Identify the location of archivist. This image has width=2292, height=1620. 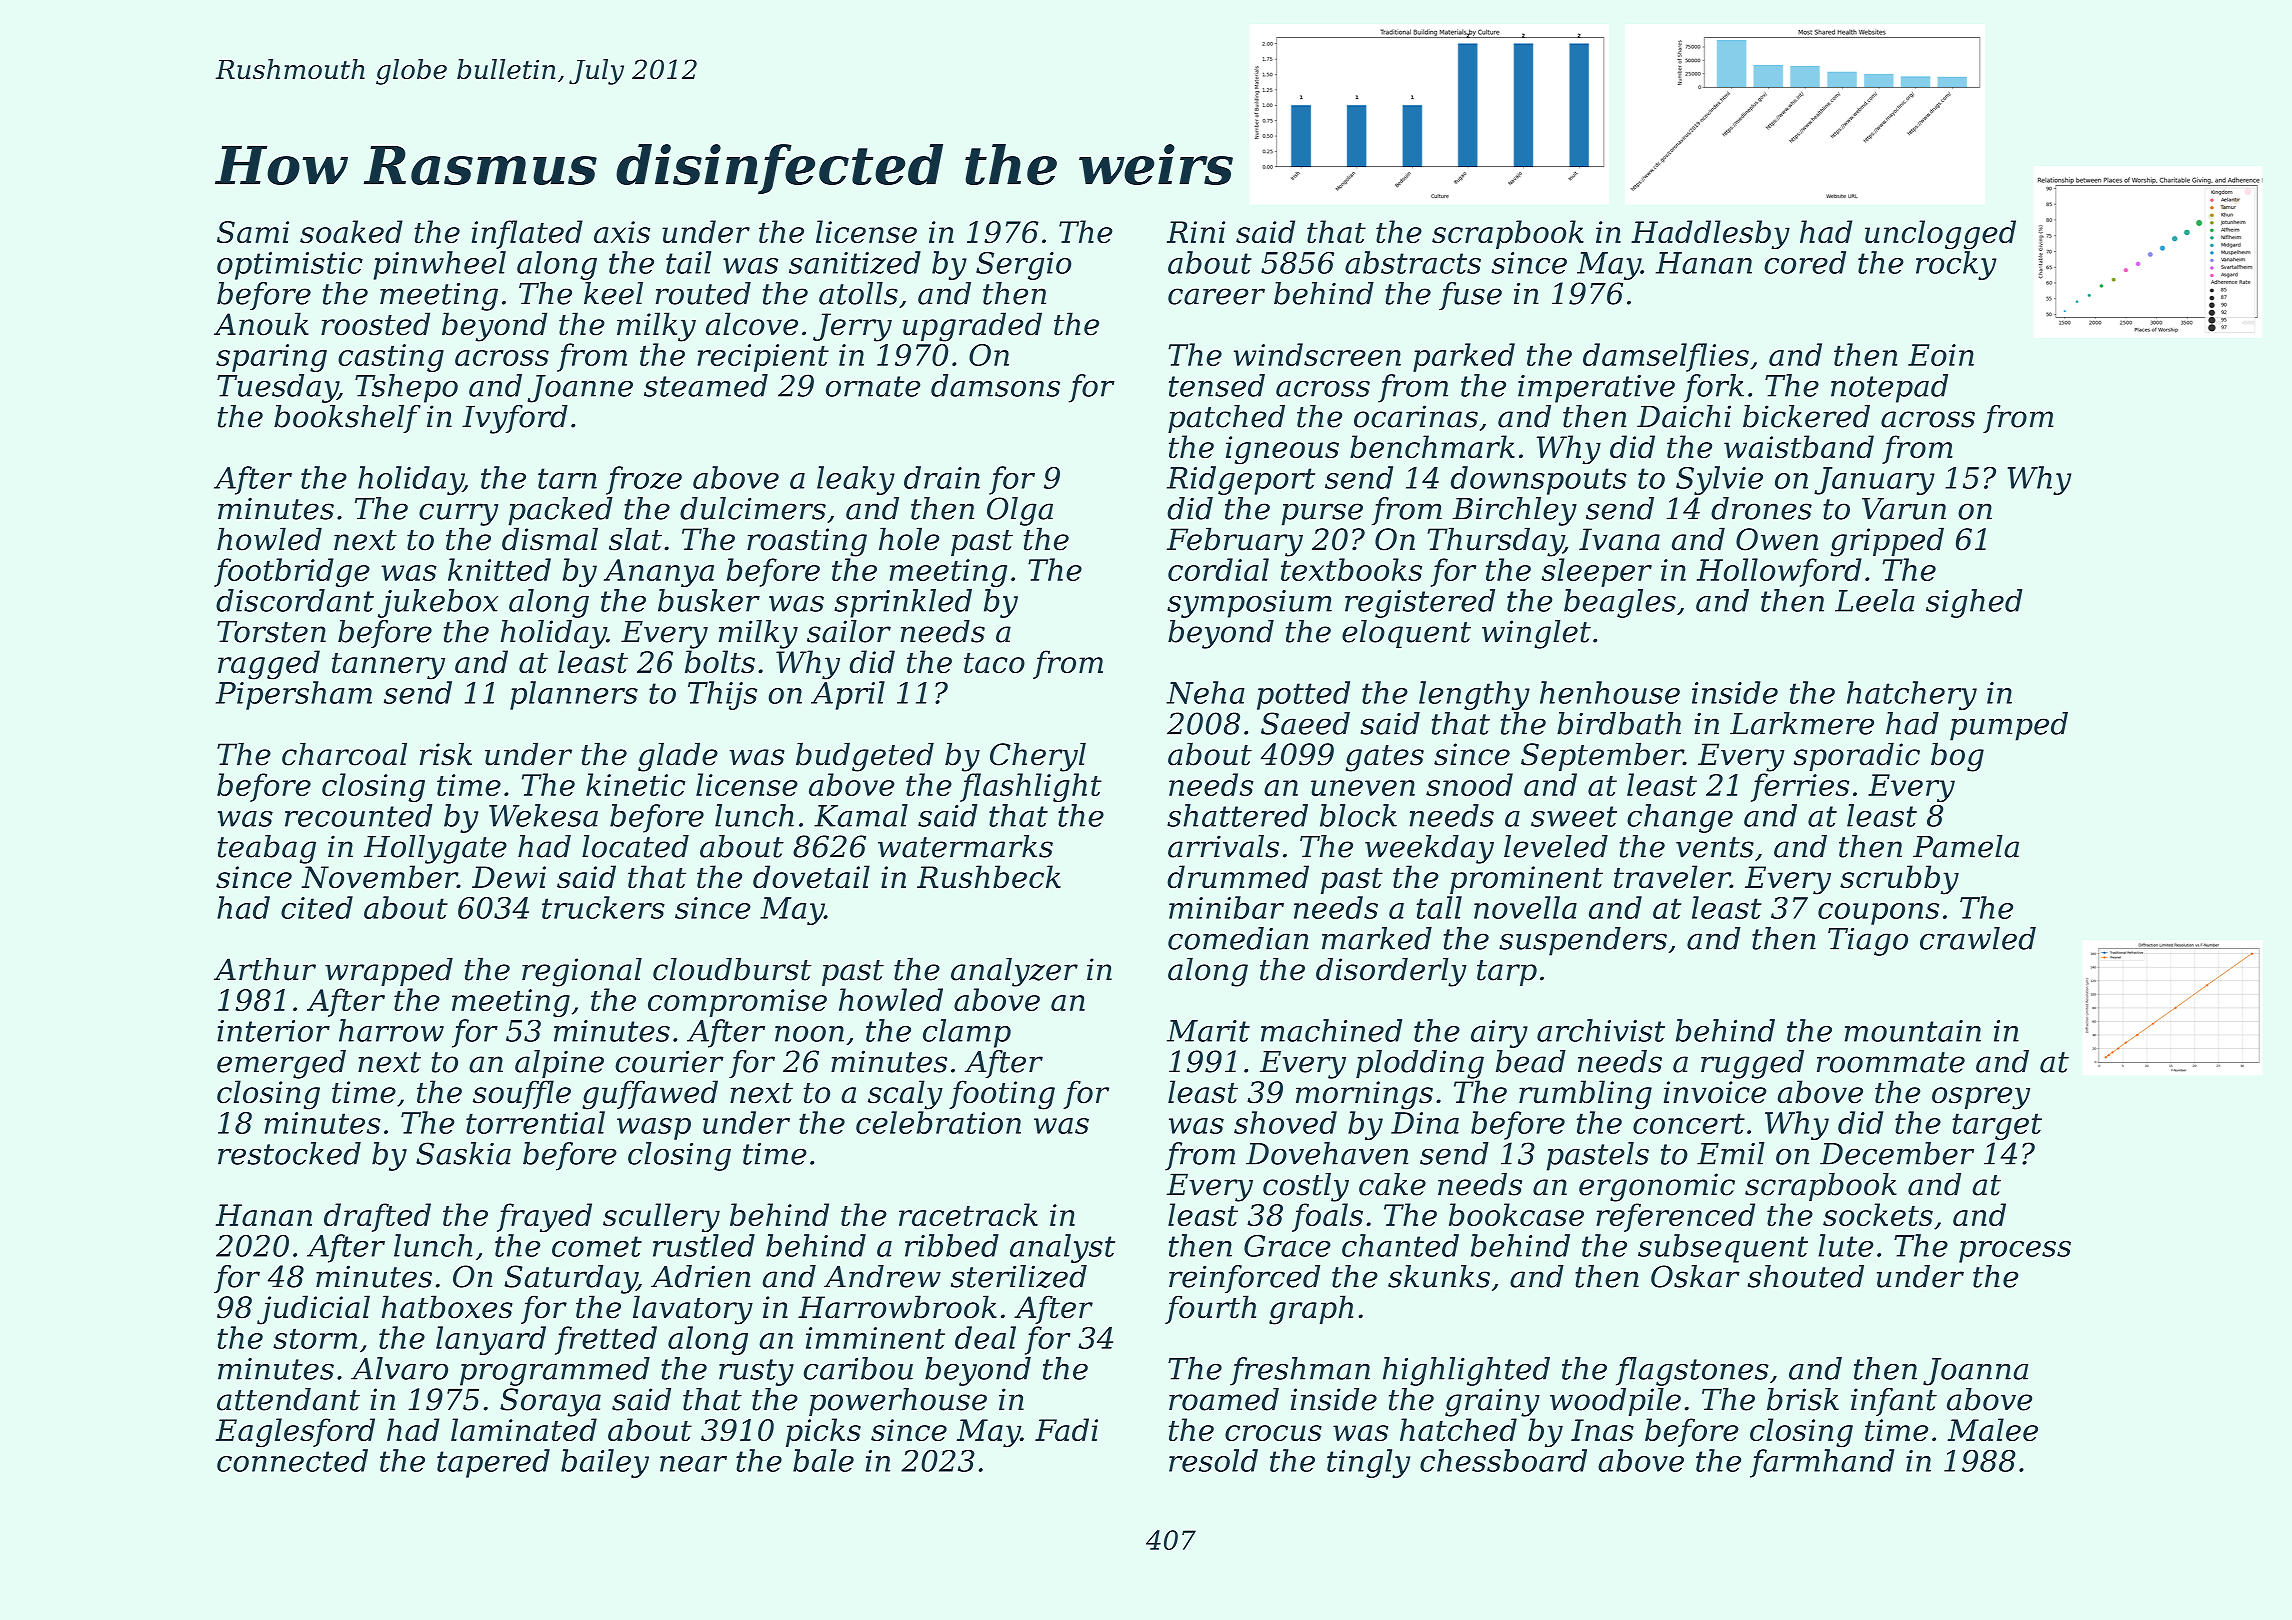
(1601, 1030).
